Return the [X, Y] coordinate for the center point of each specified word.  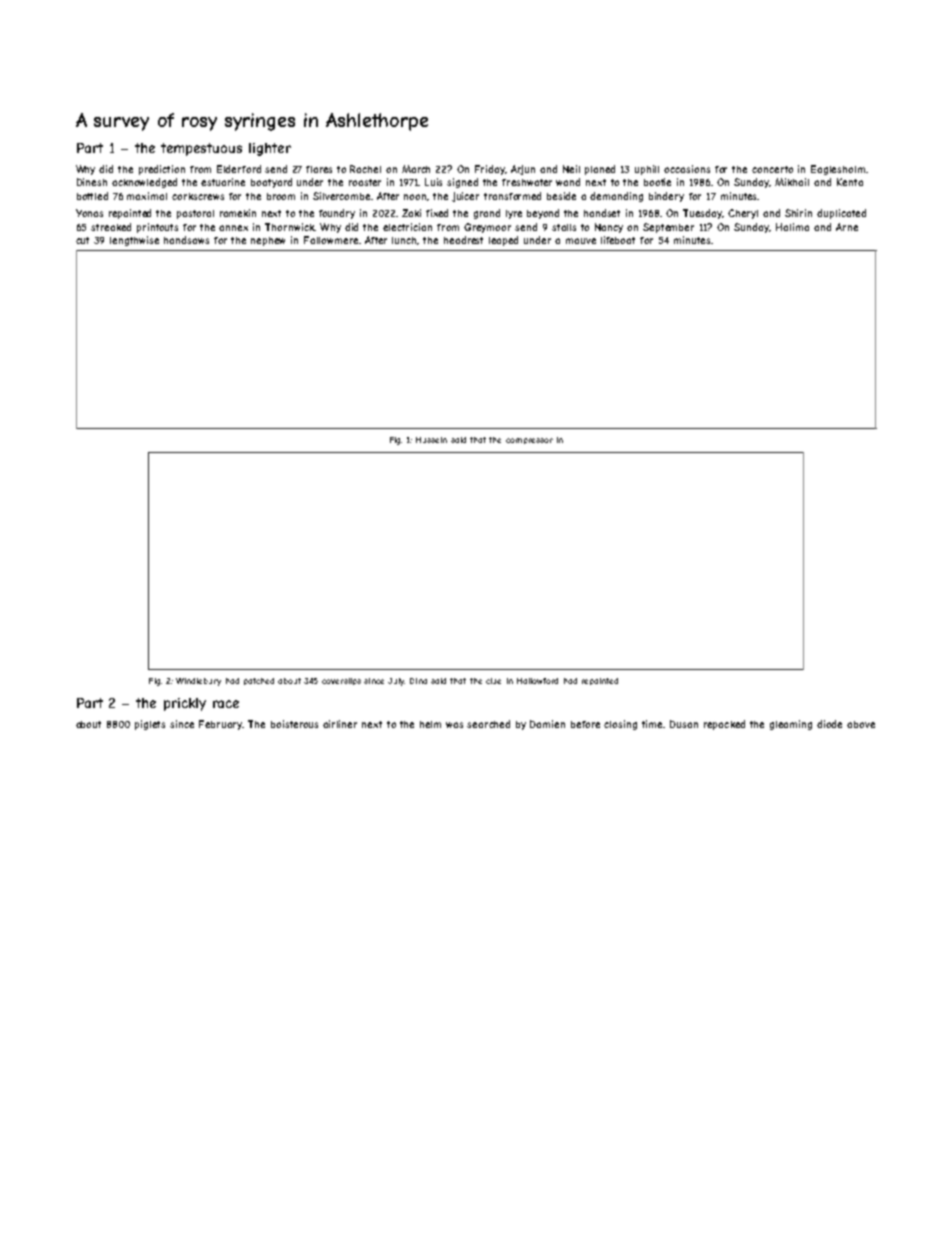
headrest [463, 240]
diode [829, 724]
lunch [405, 241]
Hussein [431, 440]
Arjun [523, 170]
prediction [162, 170]
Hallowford [537, 681]
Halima [792, 227]
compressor [529, 441]
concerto [772, 169]
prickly [185, 704]
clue [493, 681]
